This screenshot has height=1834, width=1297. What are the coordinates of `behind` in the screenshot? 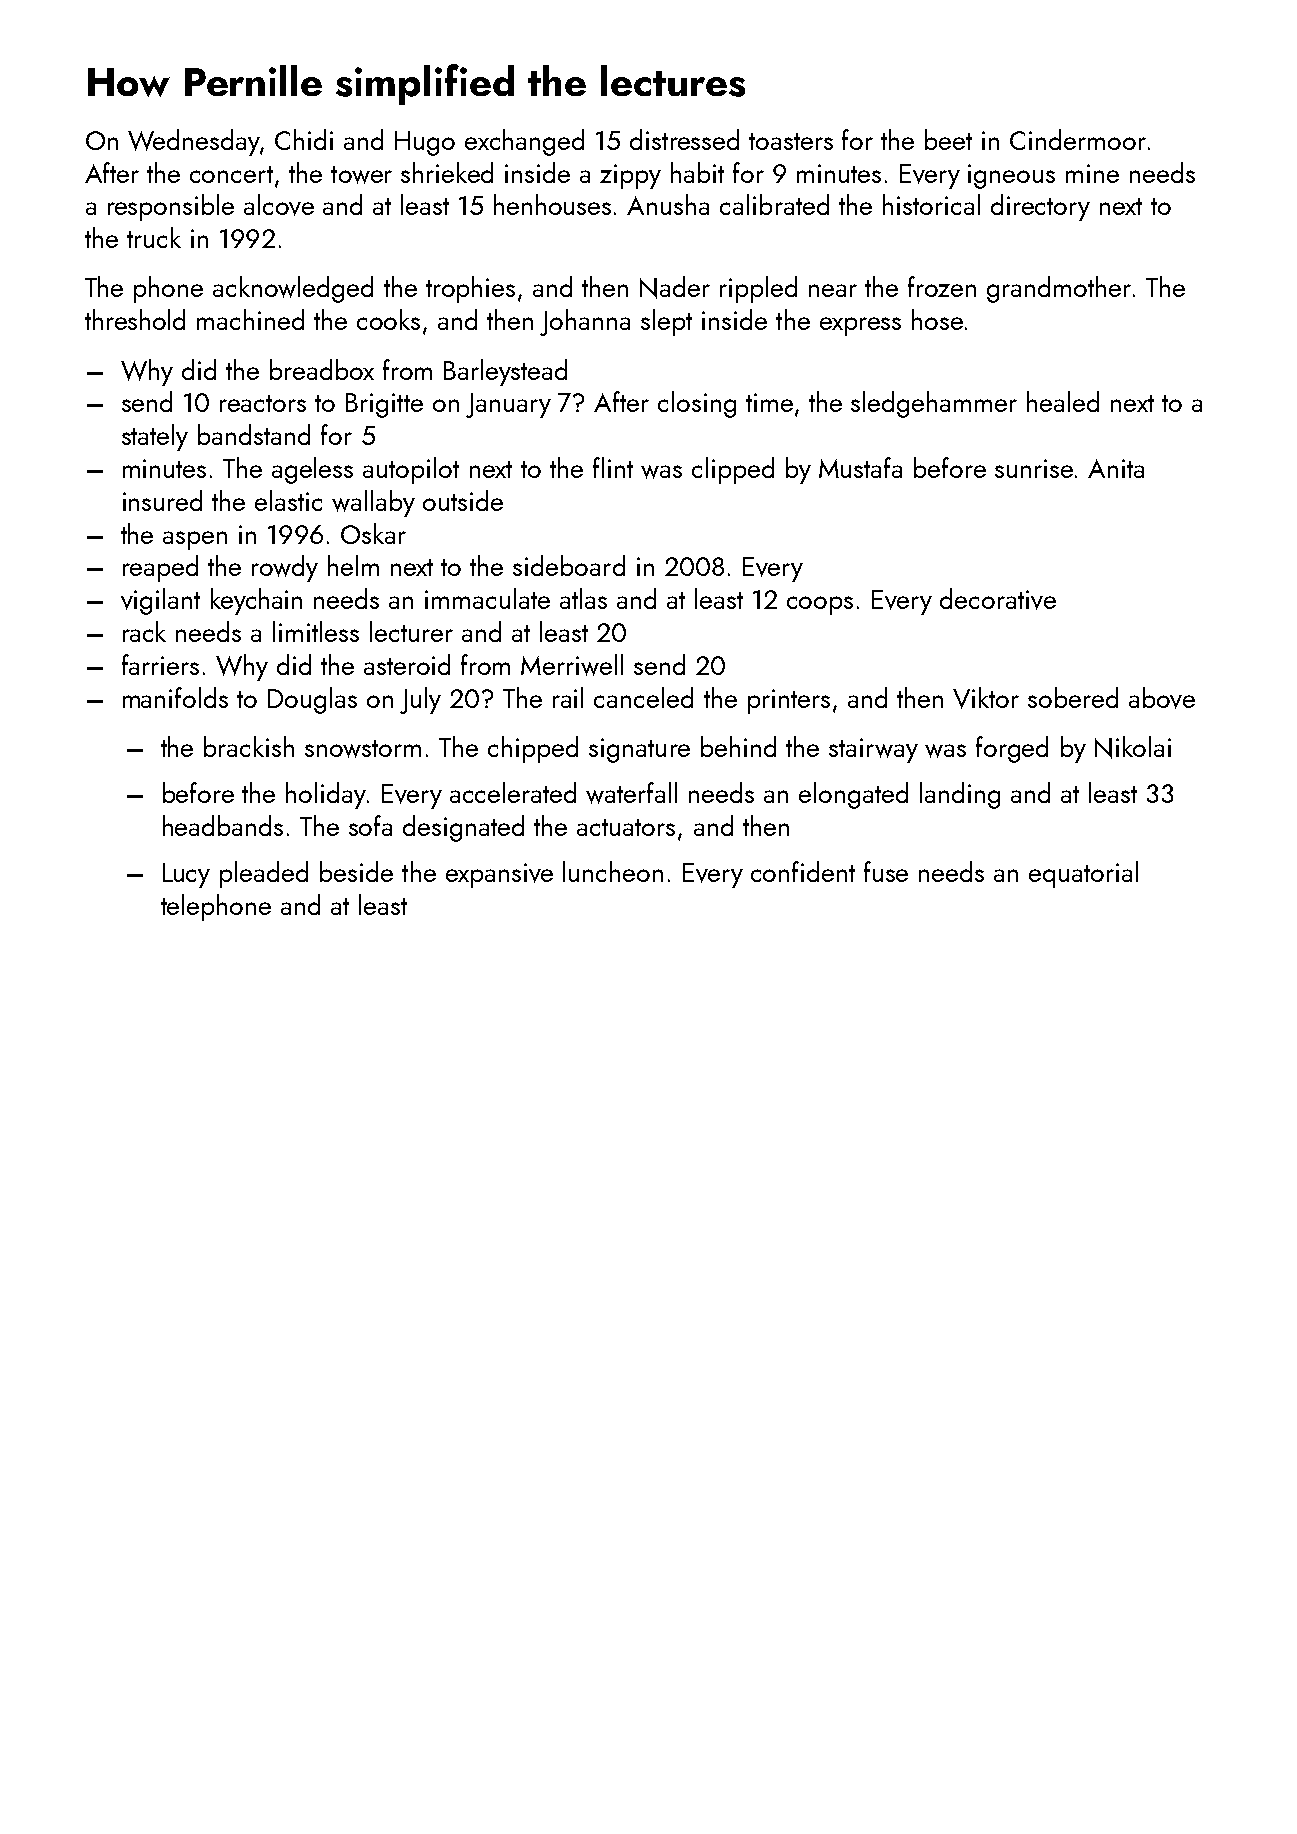 It's located at (738, 746).
